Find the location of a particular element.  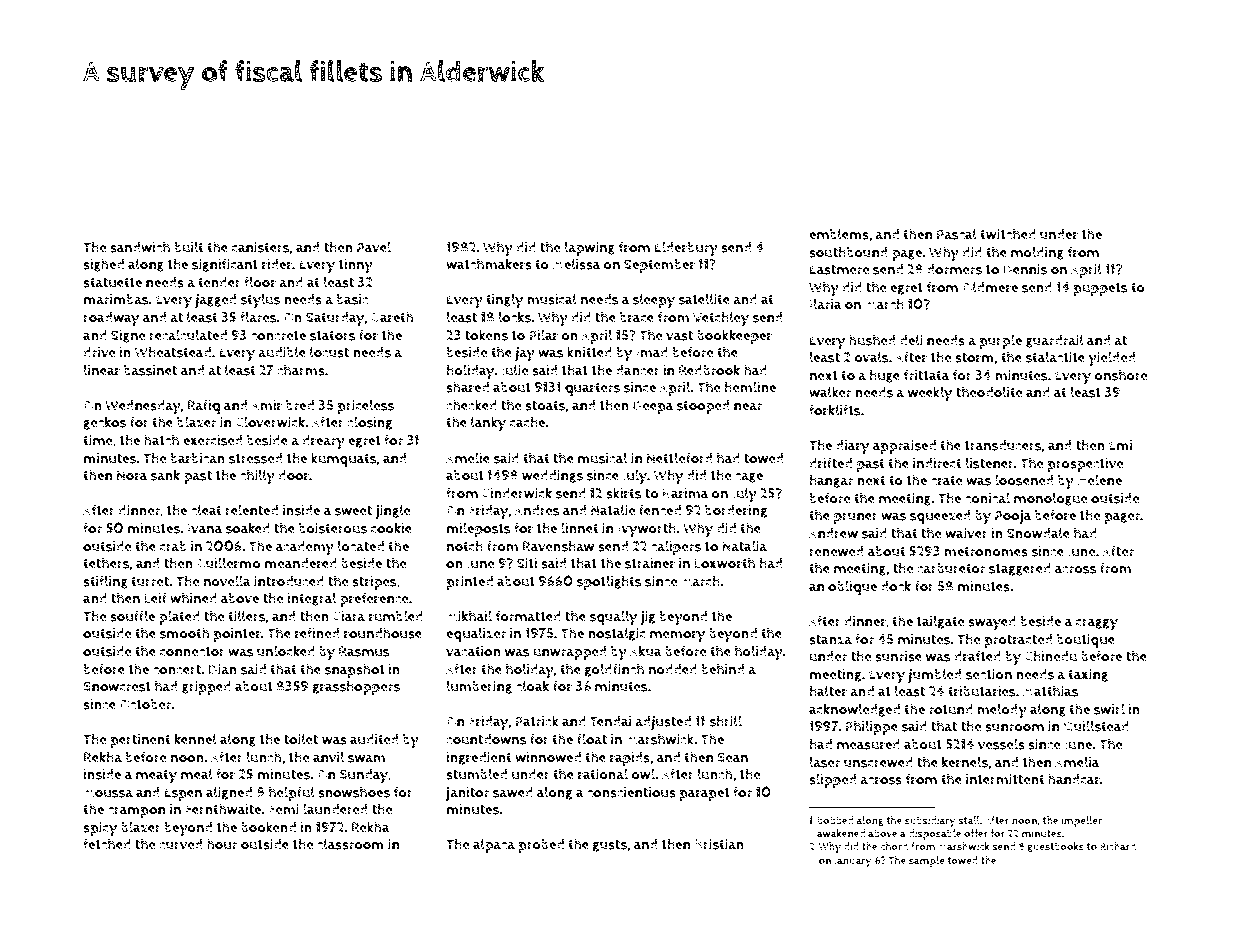

Dian is located at coordinates (223, 669).
